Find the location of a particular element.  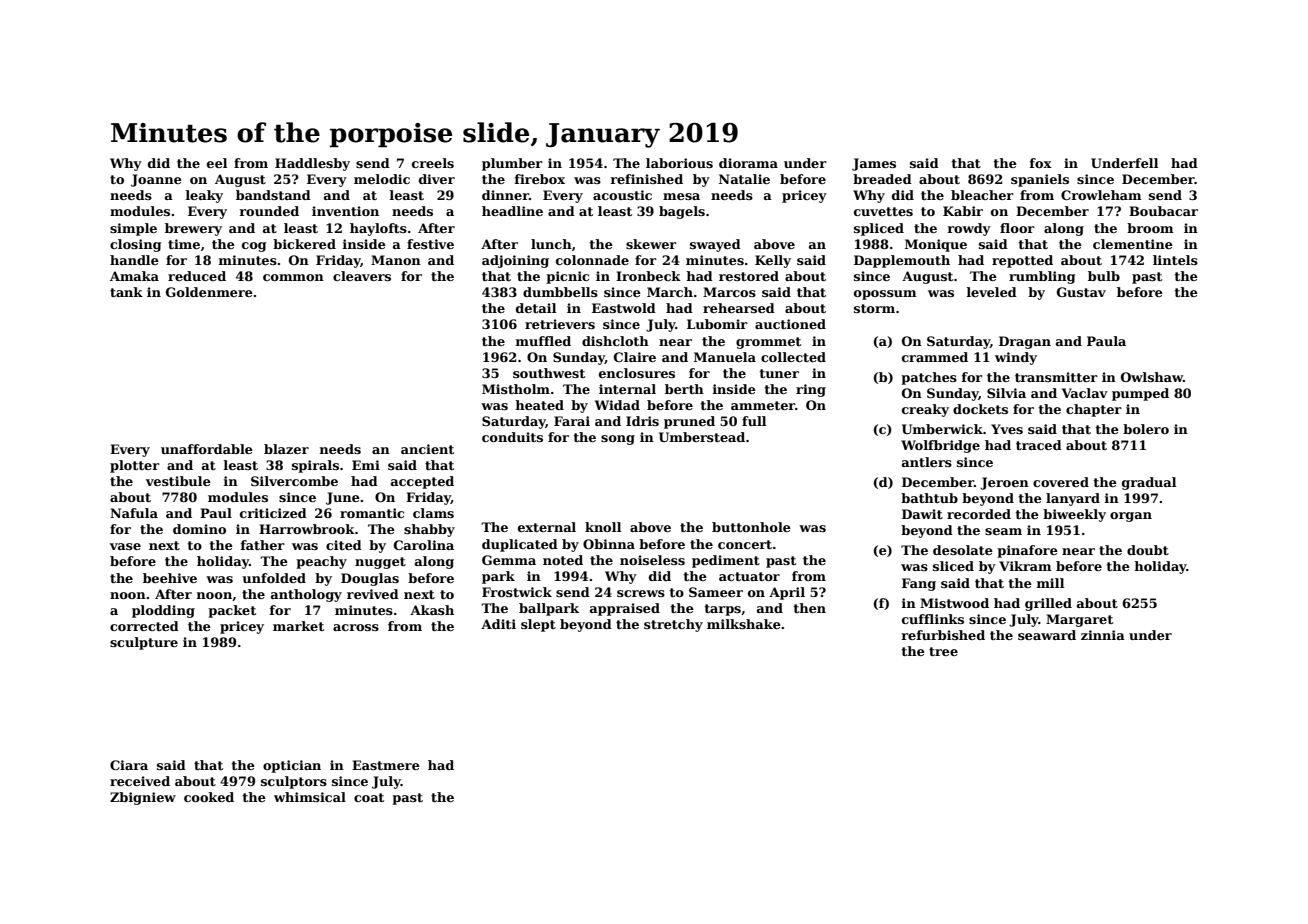

duplicated is located at coordinates (520, 545).
